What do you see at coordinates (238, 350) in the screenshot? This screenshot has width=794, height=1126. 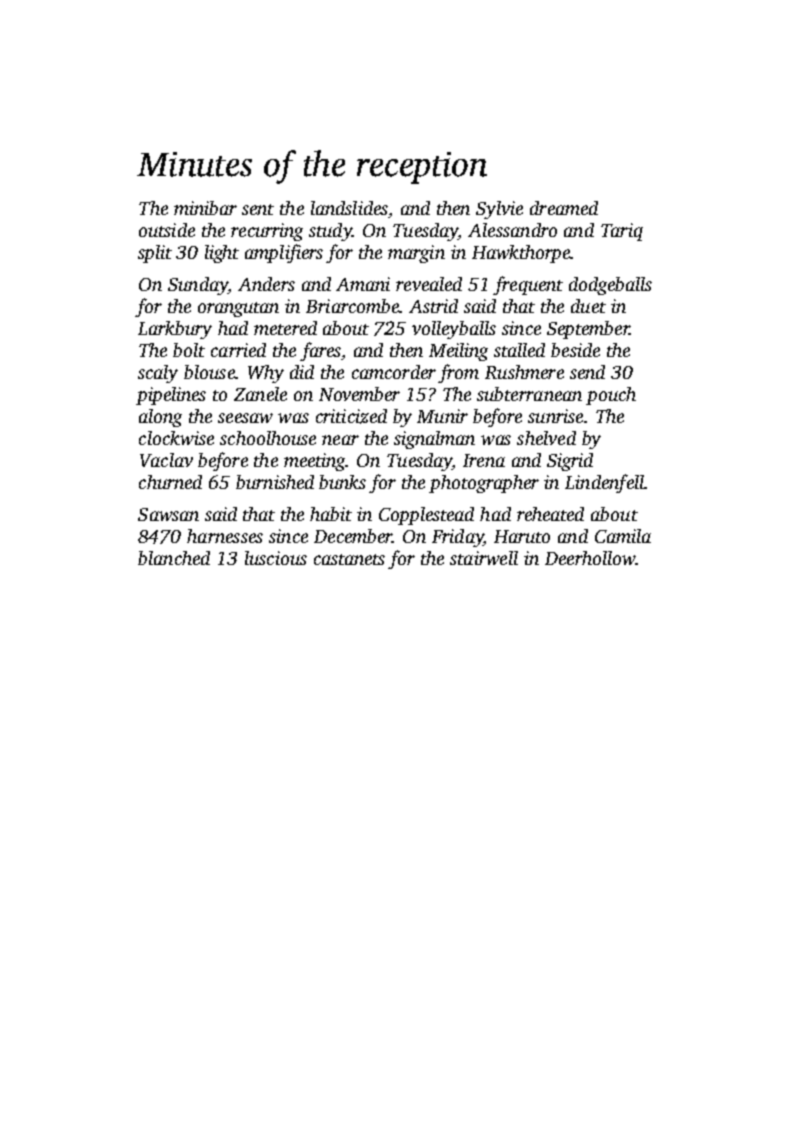 I see `carried` at bounding box center [238, 350].
